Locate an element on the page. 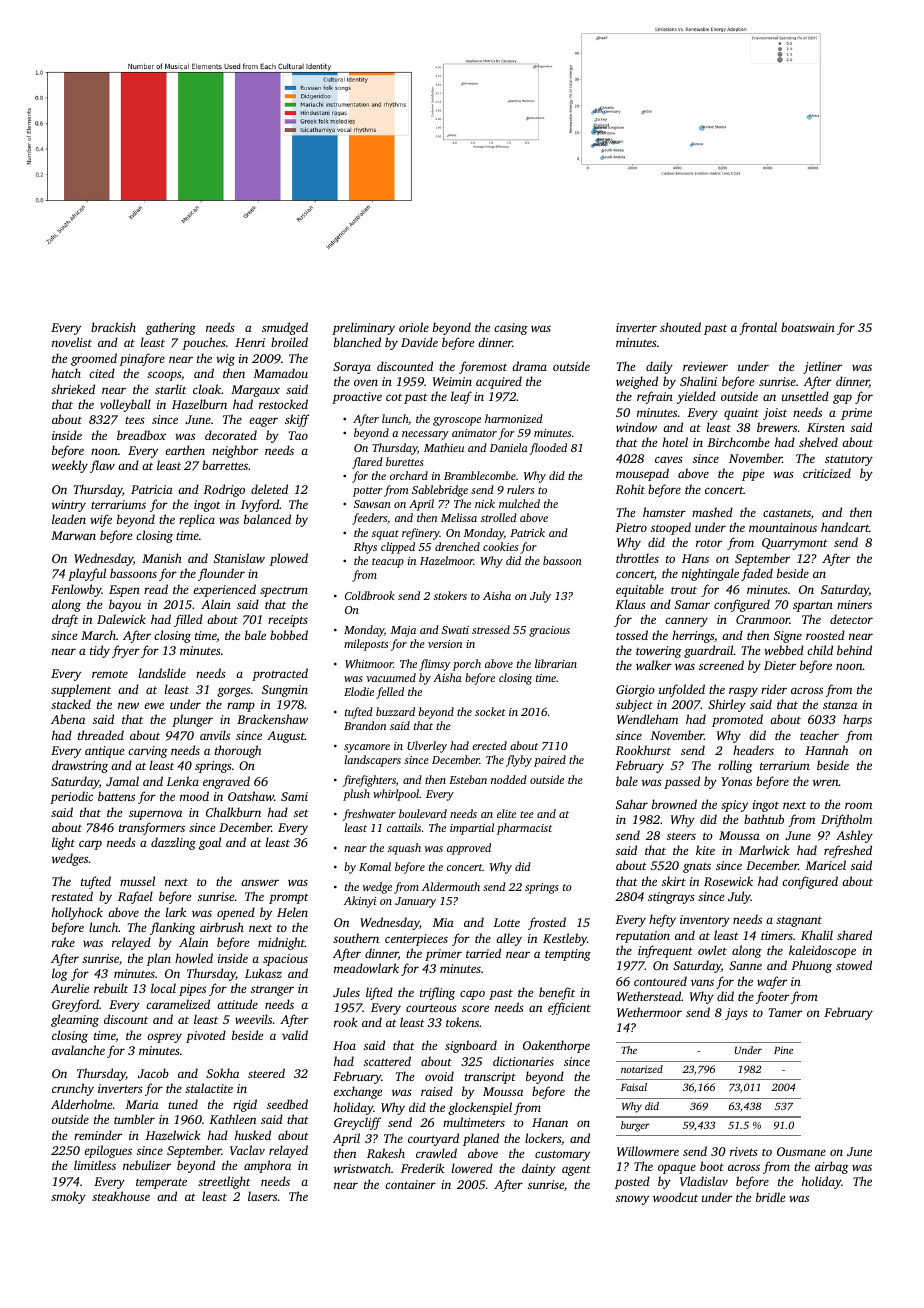  mountainous is located at coordinates (783, 527).
